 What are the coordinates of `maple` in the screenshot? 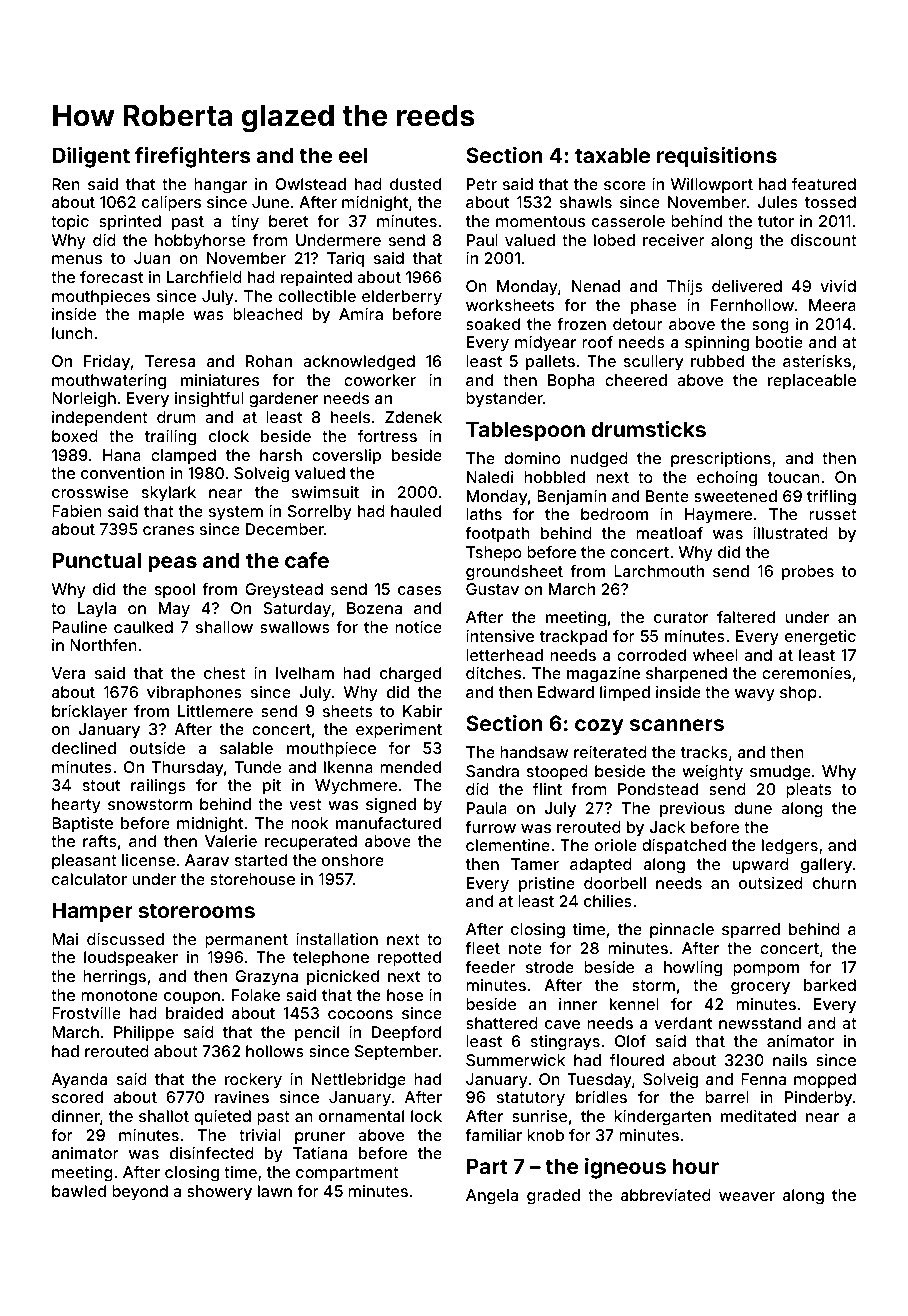 It's located at (161, 316).
